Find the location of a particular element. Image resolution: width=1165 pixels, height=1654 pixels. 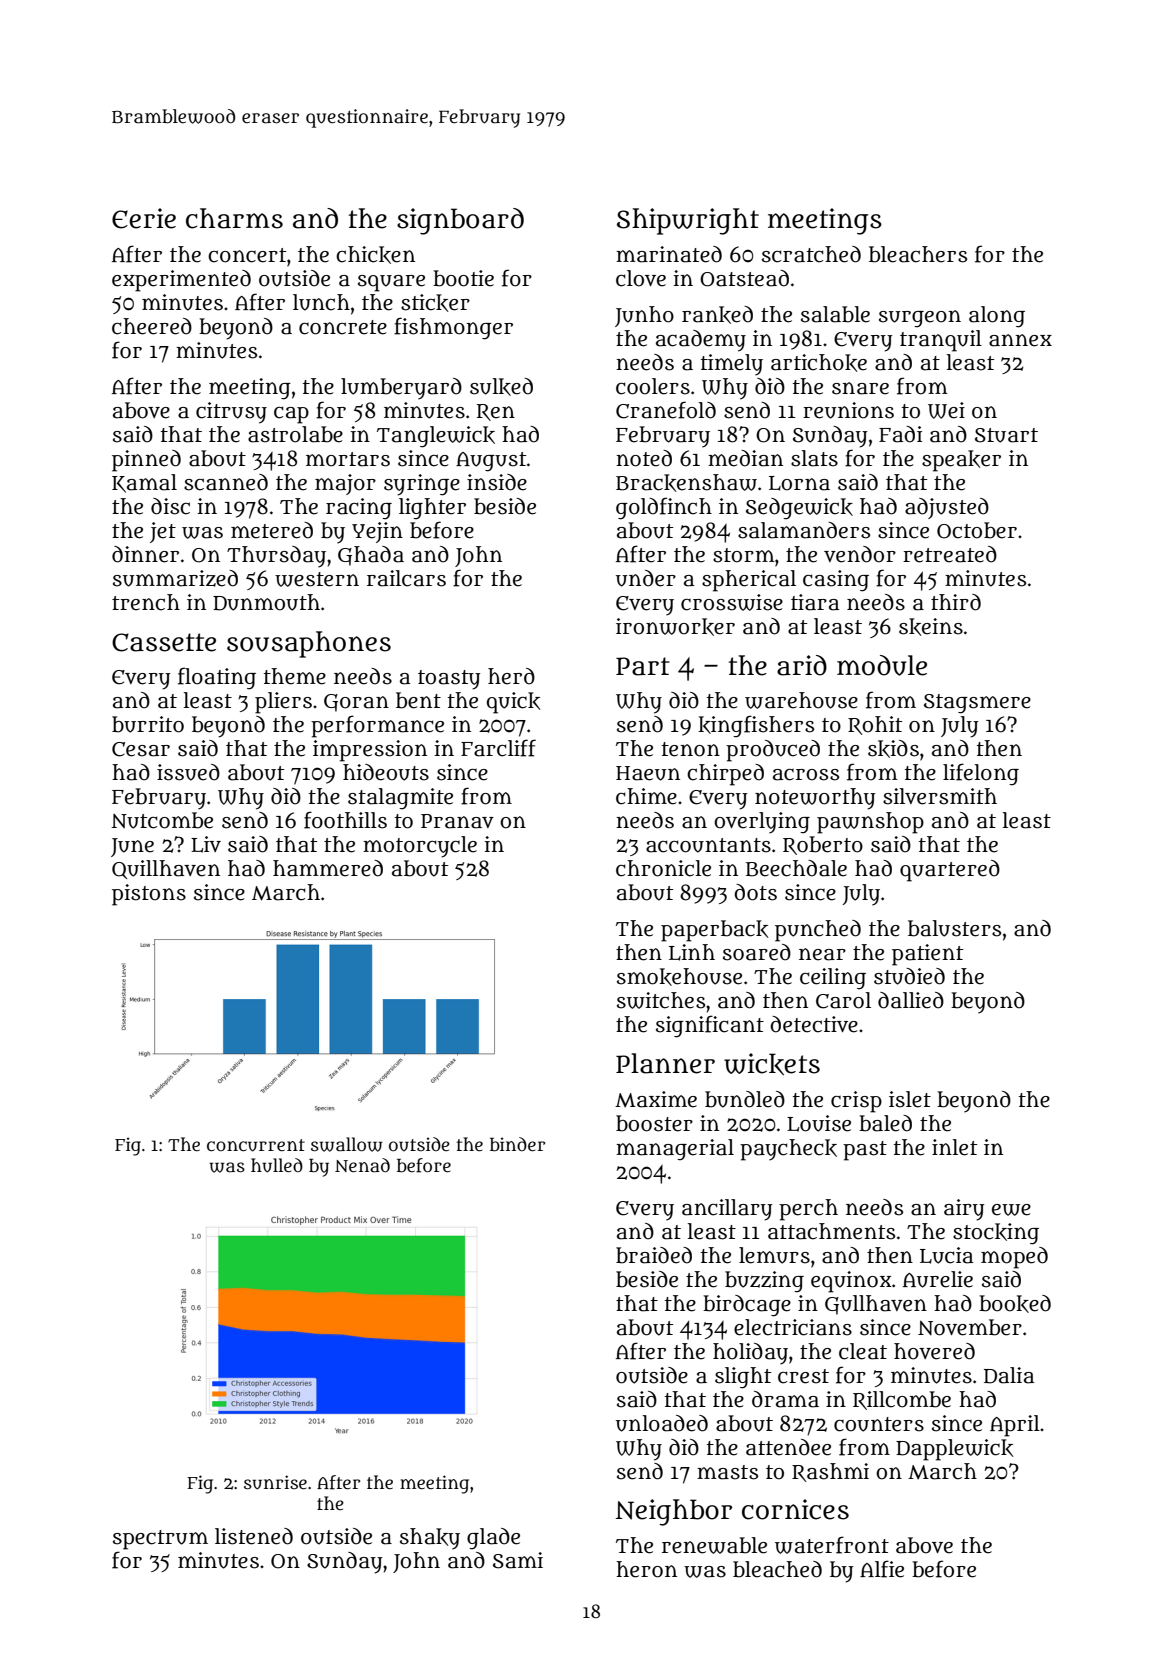

dallied is located at coordinates (911, 1000).
